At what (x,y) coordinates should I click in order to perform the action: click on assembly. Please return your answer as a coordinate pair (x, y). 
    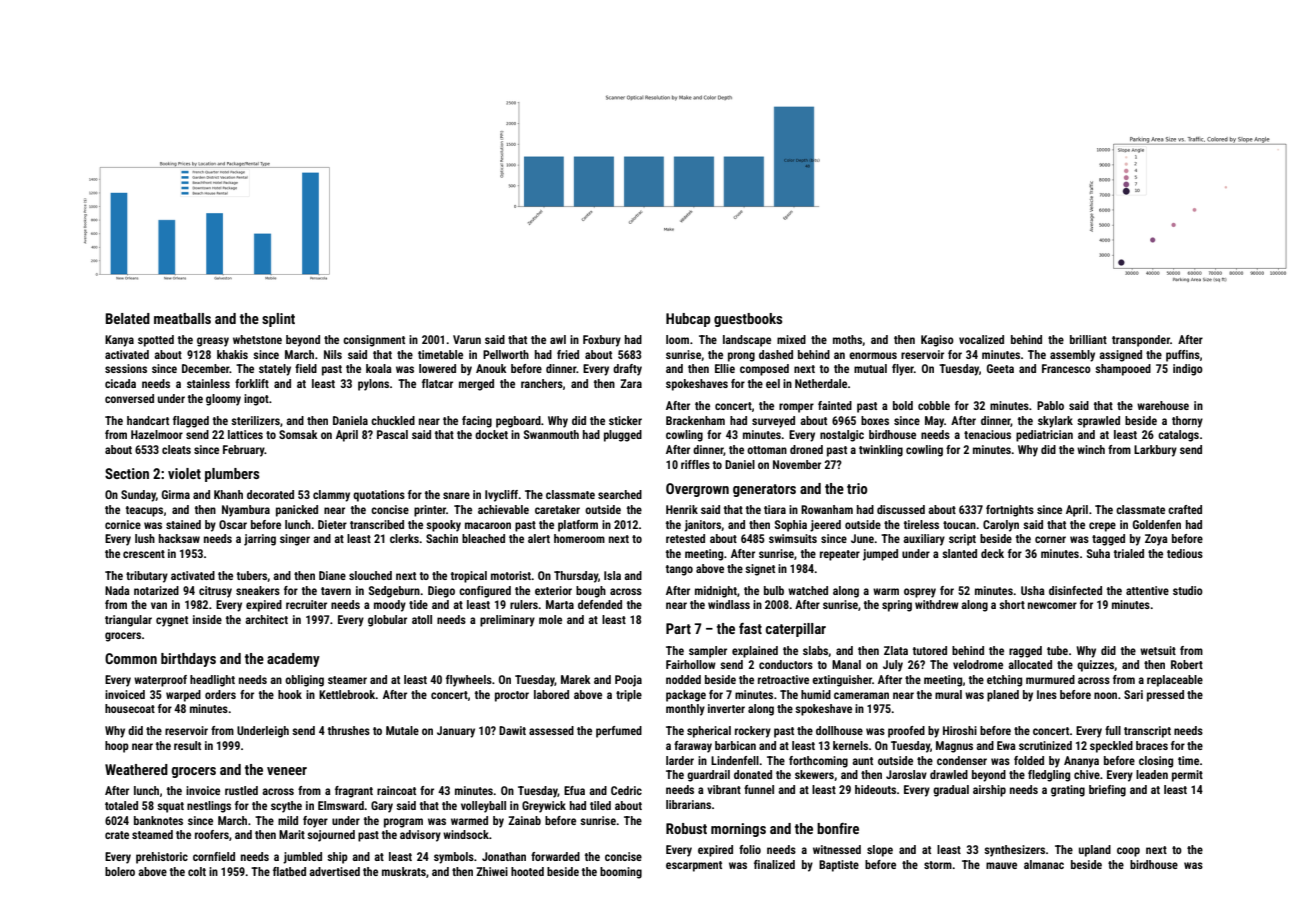
    Looking at the image, I should click on (1072, 356).
